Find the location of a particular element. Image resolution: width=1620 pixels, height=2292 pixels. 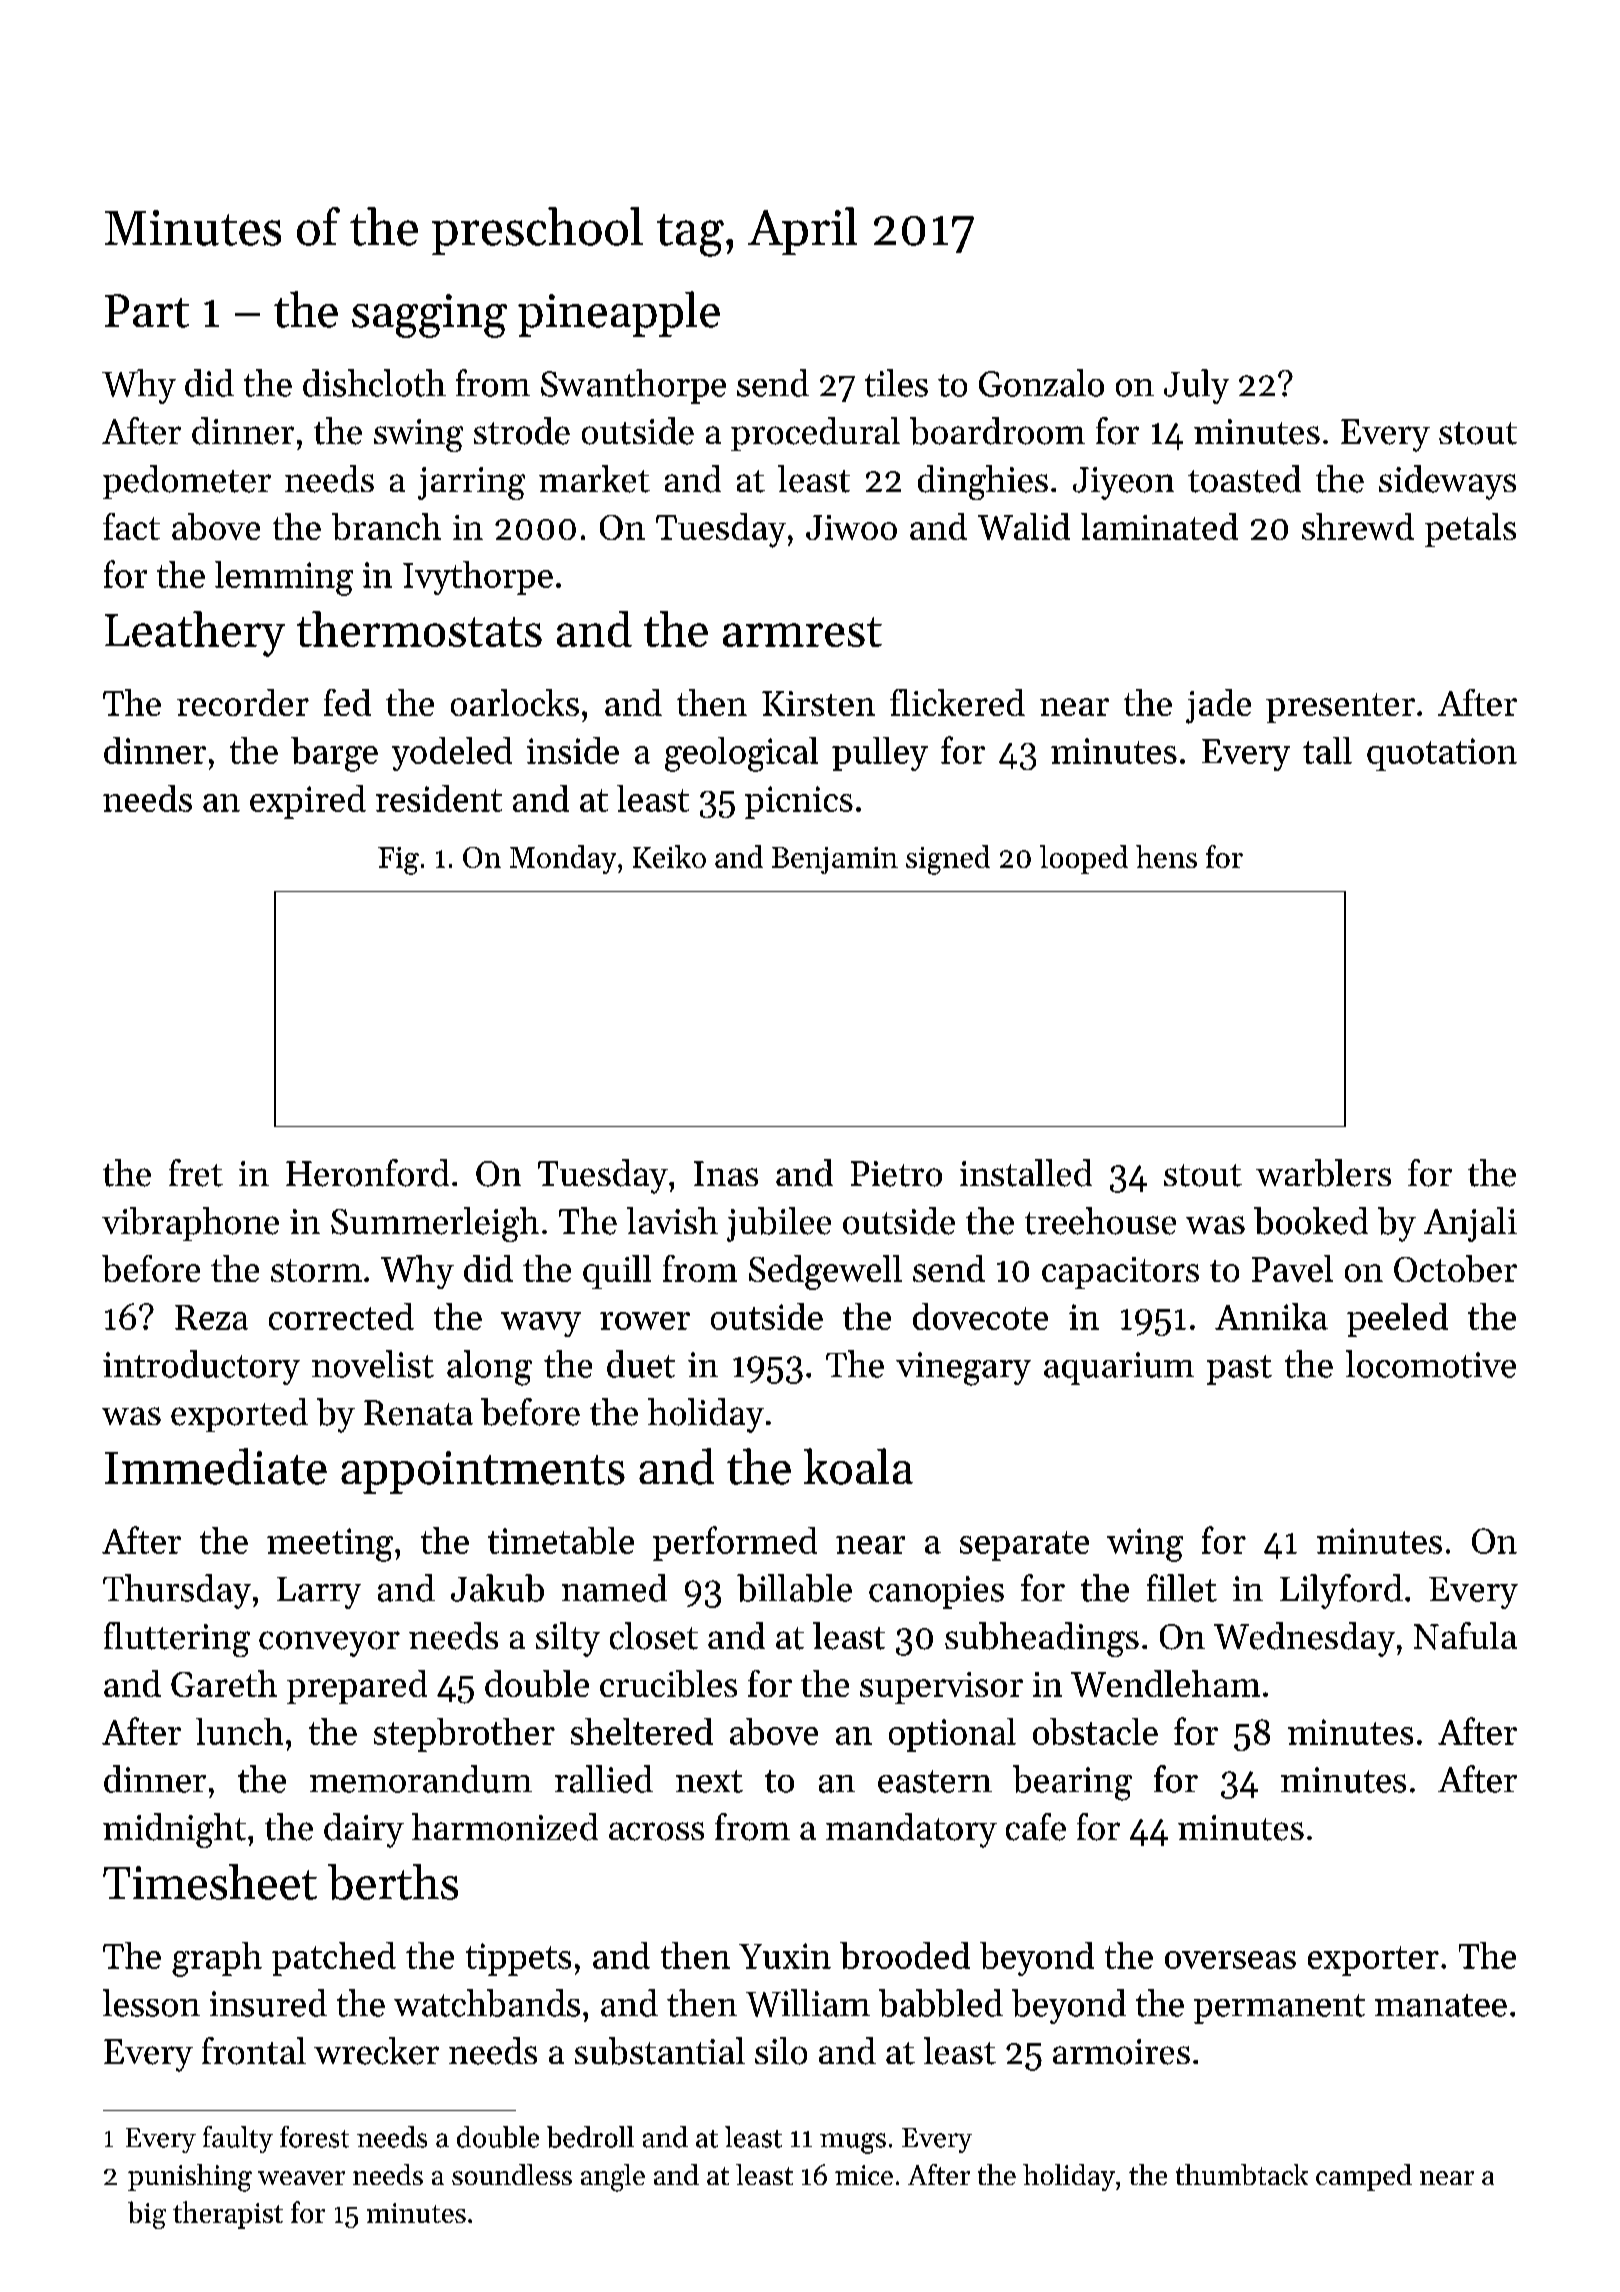

thermostats is located at coordinates (419, 629).
